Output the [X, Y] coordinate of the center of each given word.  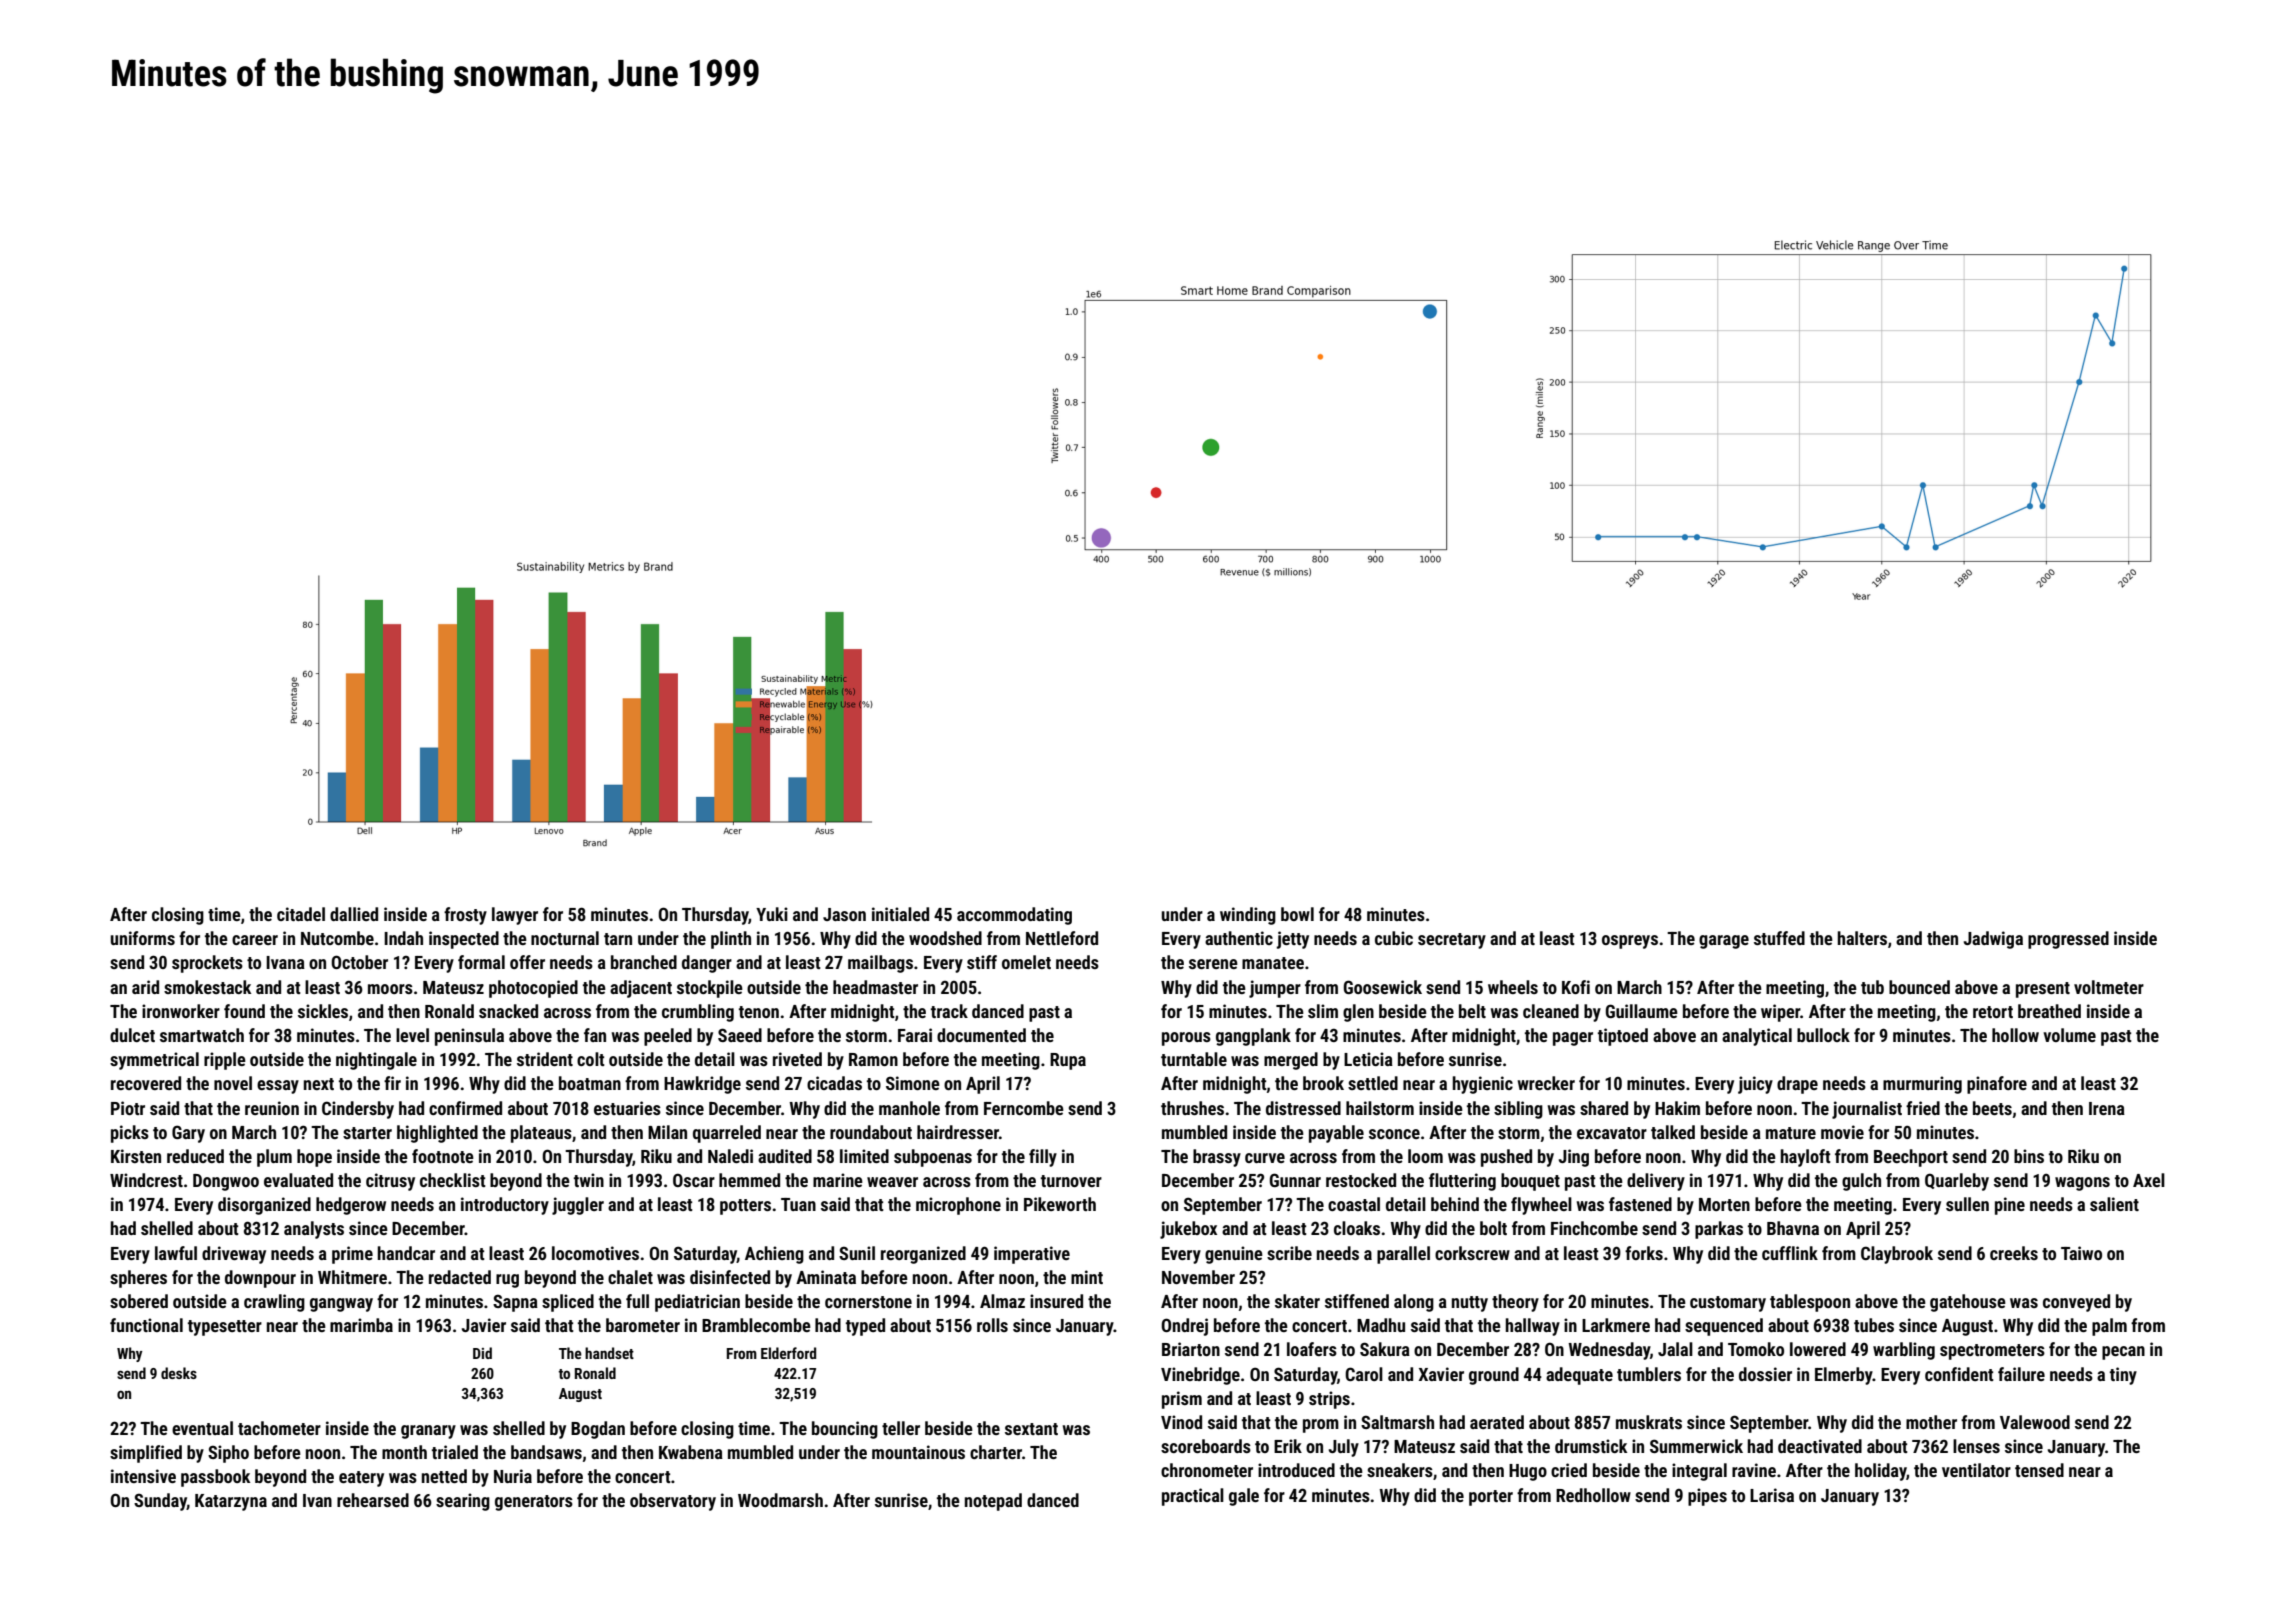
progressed [2068, 940]
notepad [993, 1502]
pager [1573, 1039]
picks [130, 1134]
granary [428, 1432]
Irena [2107, 1108]
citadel [301, 914]
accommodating [1014, 916]
